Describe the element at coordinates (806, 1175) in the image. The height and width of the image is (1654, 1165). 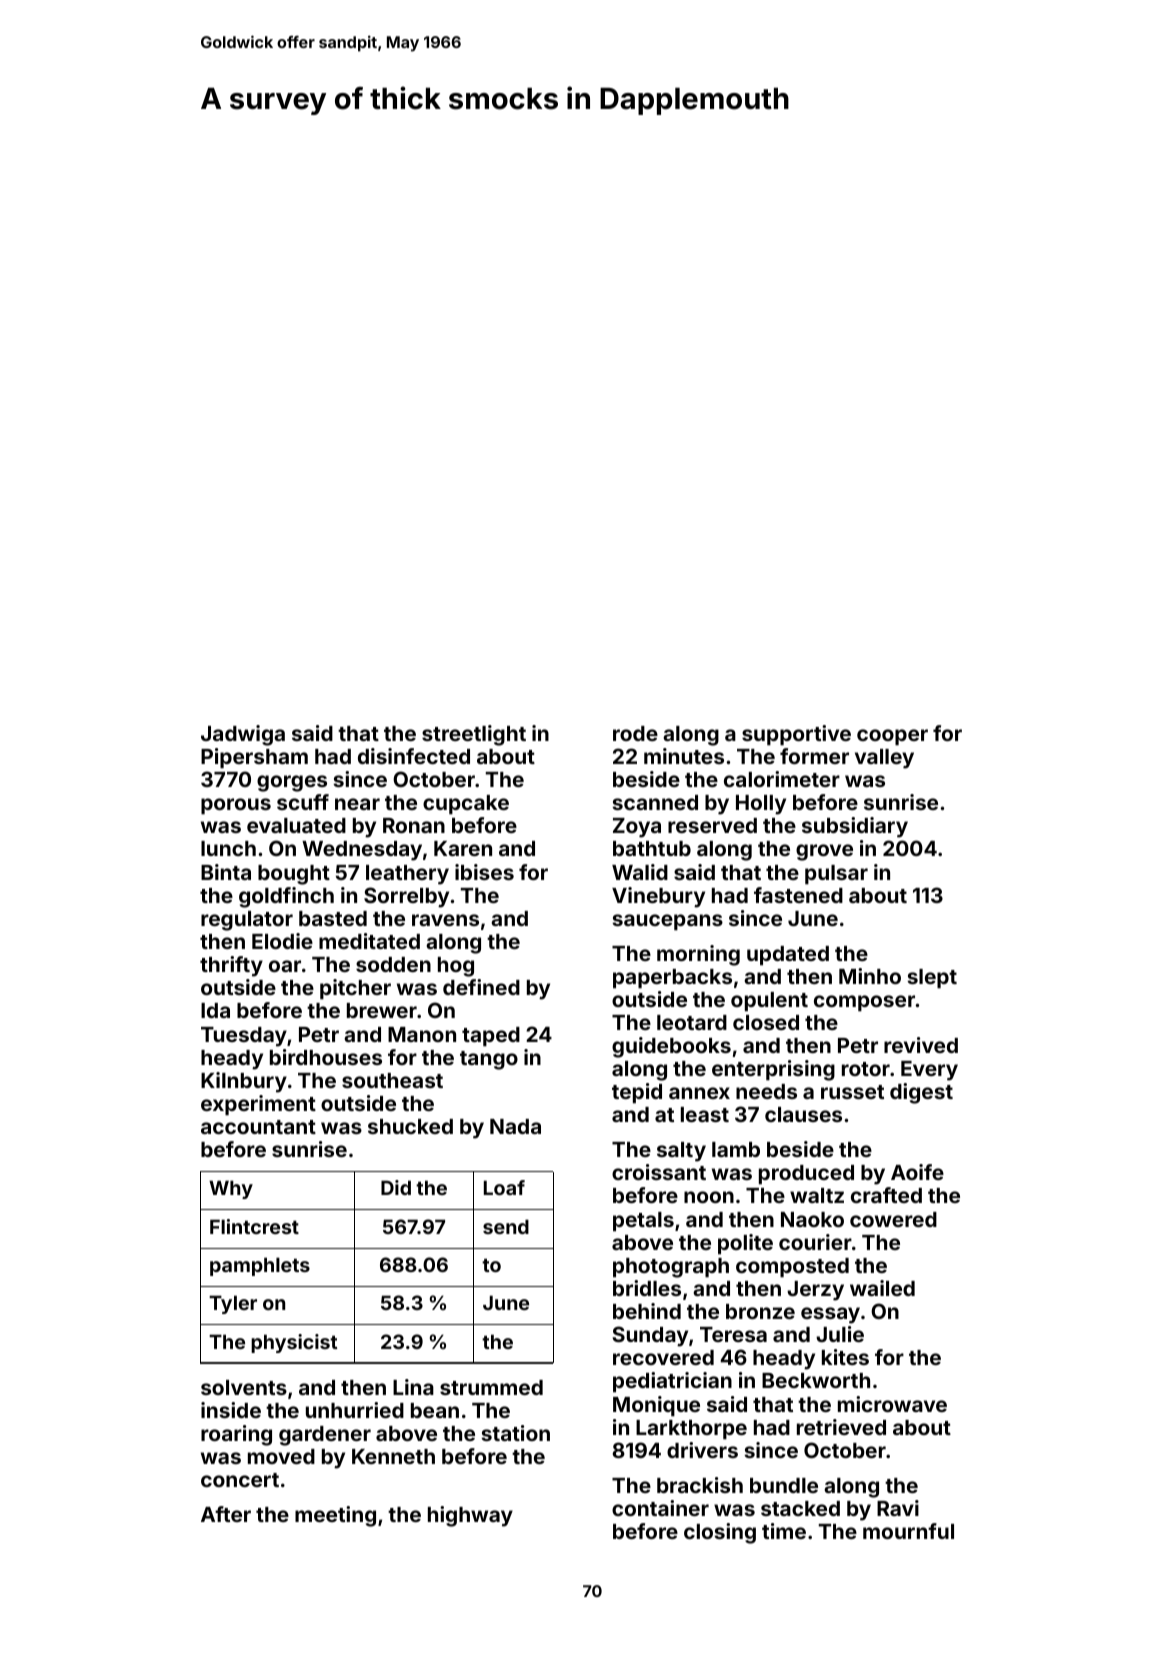
I see `produced` at that location.
